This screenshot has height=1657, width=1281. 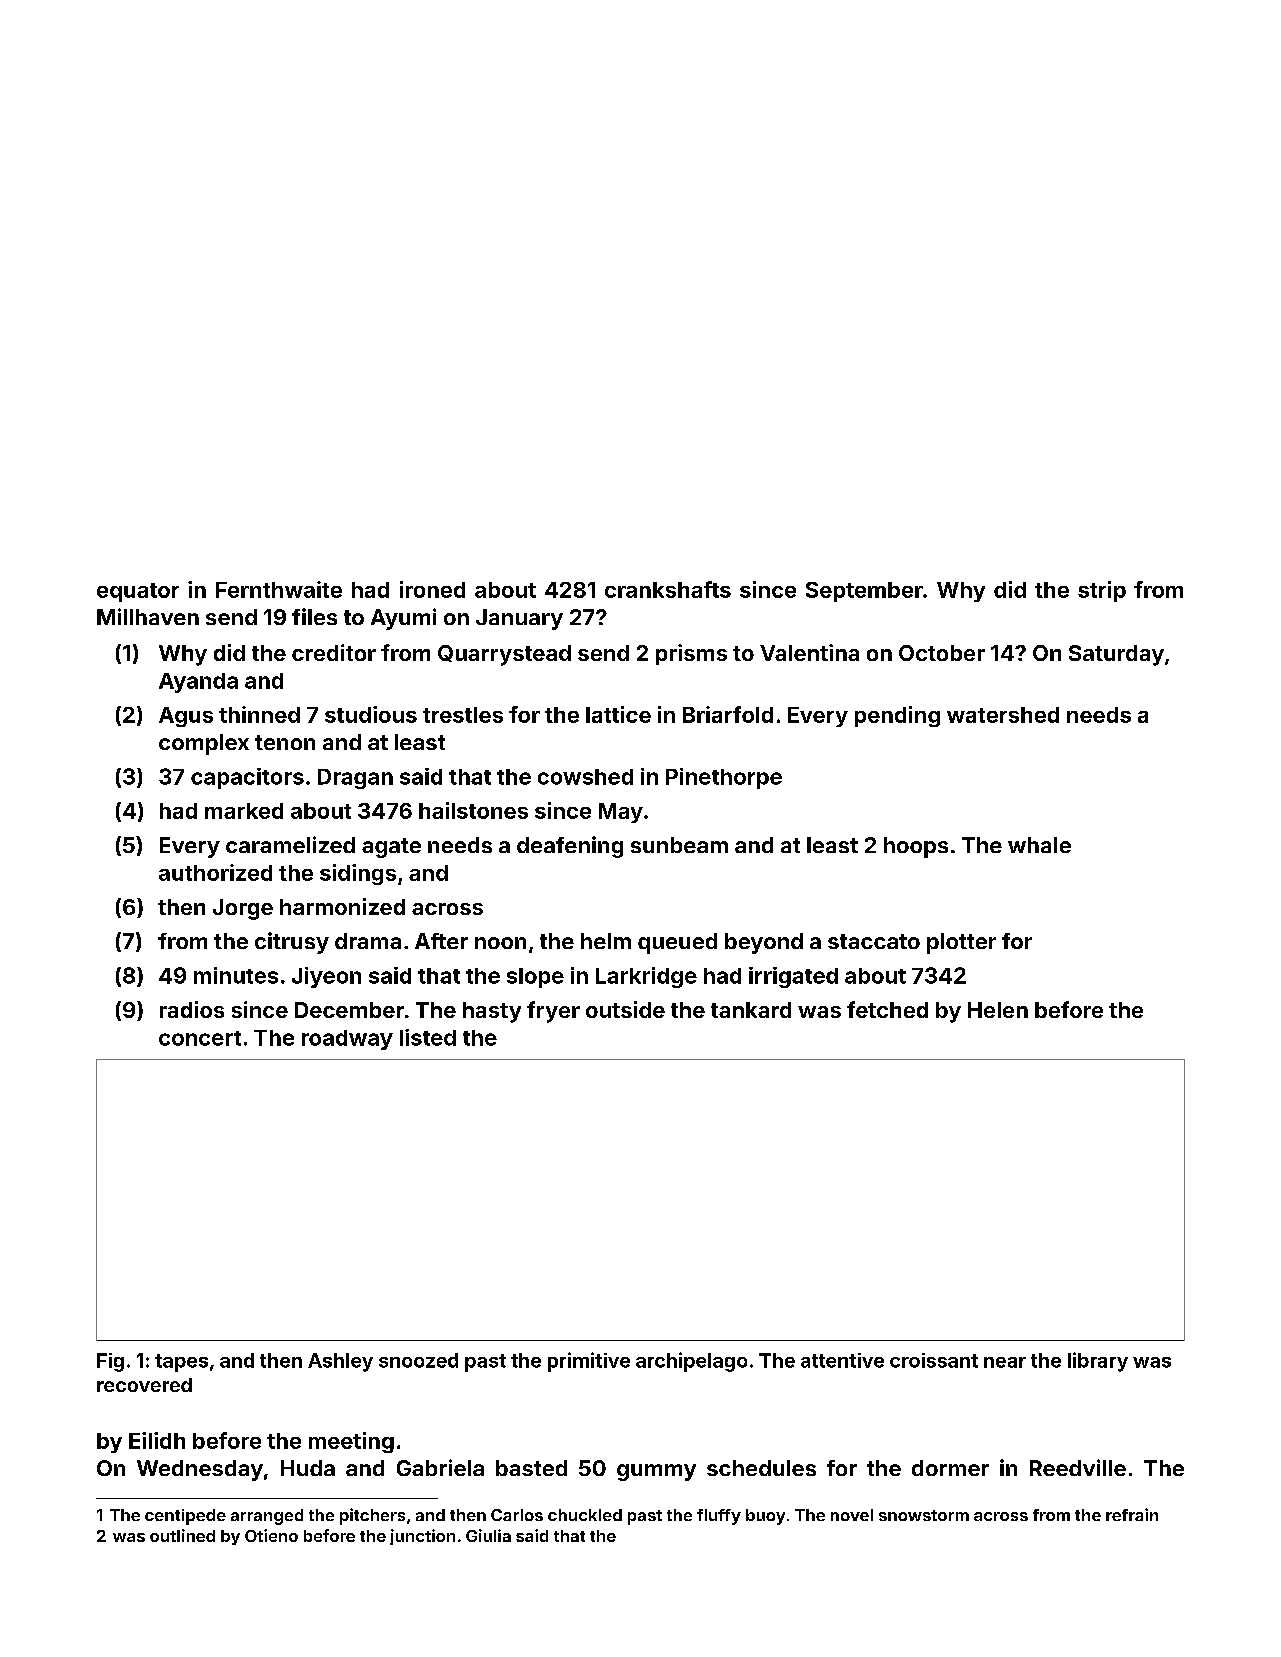 I want to click on buoy, so click(x=765, y=1517).
